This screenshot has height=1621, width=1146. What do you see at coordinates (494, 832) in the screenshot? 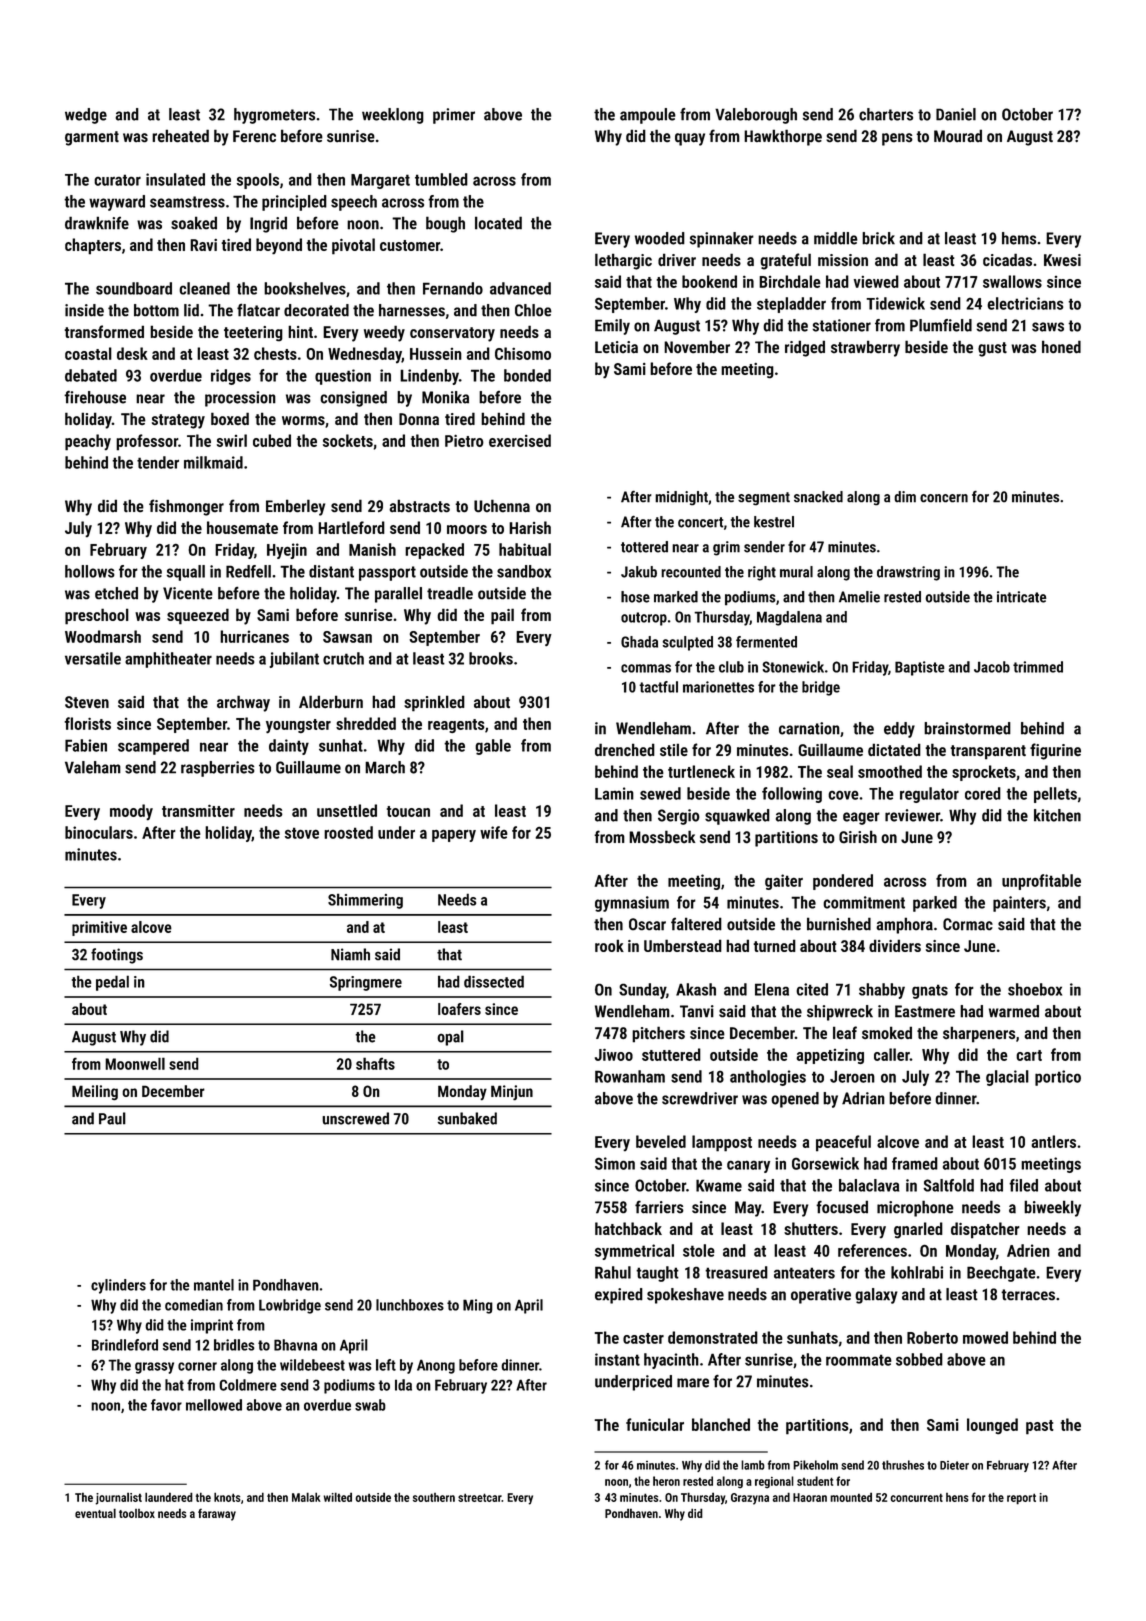
I see `wife` at bounding box center [494, 832].
